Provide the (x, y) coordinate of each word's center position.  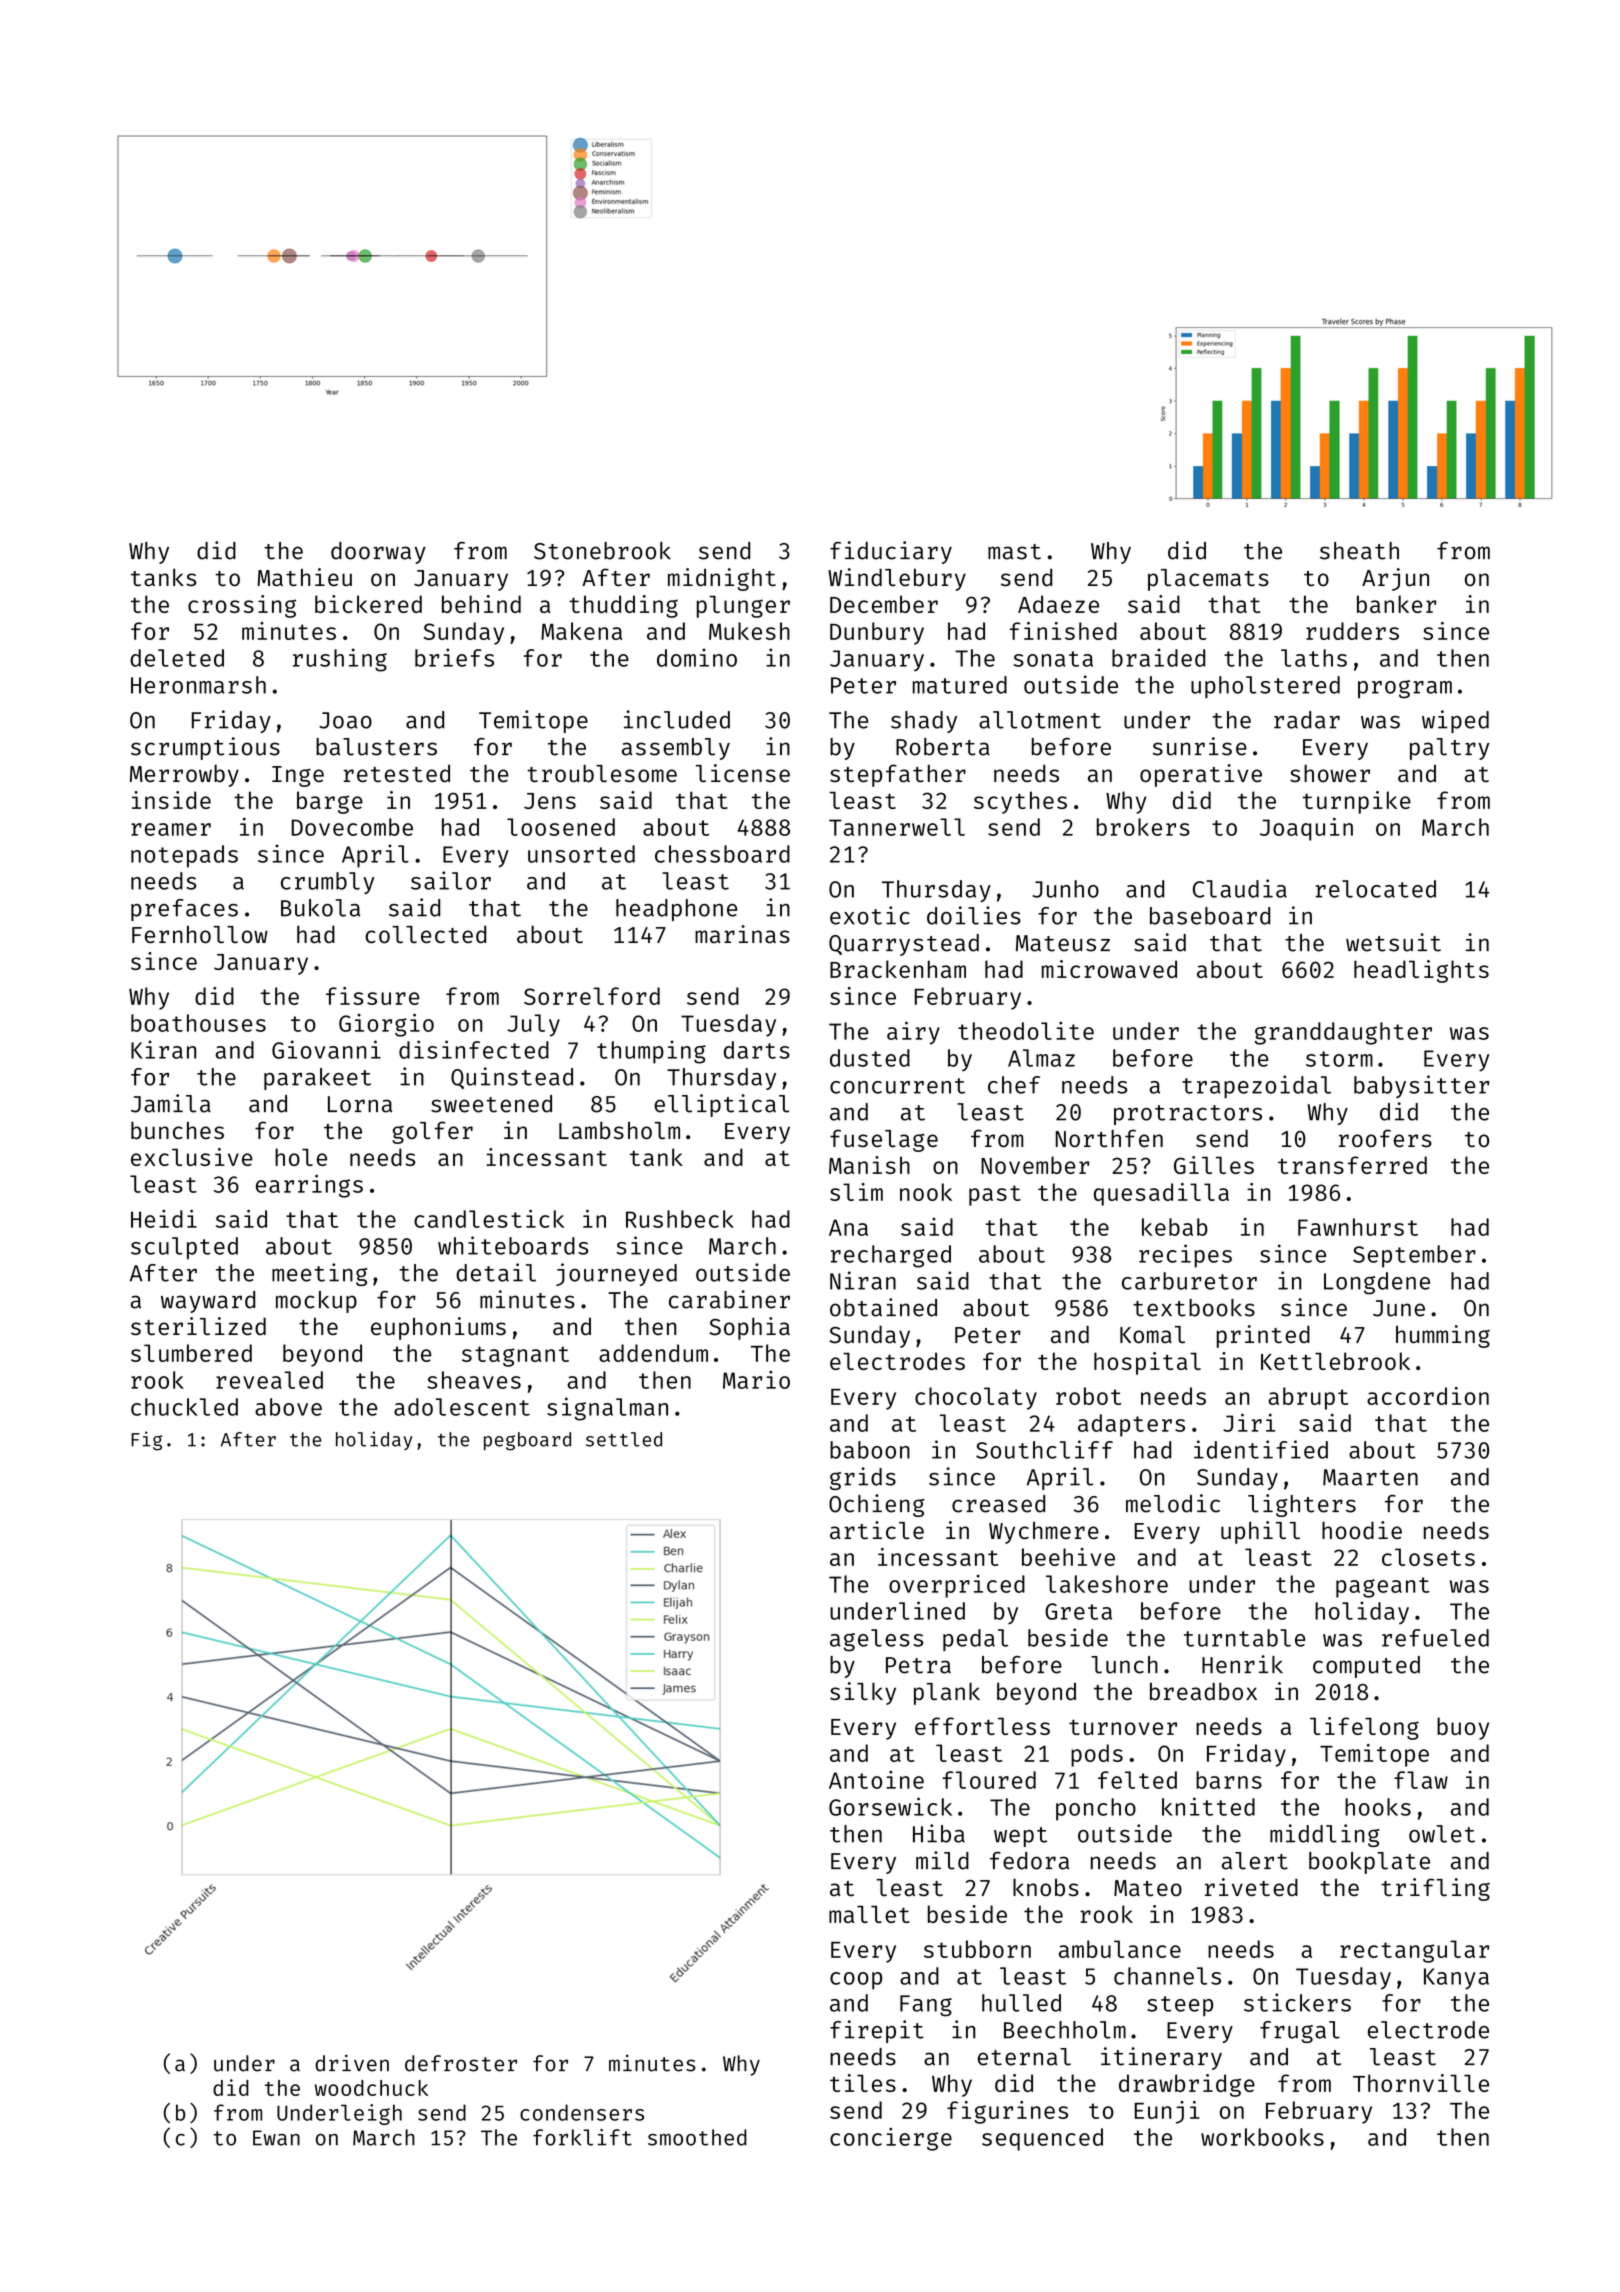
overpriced (957, 1586)
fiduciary (891, 552)
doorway (378, 553)
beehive (1068, 1557)
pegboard (527, 1441)
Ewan (276, 2138)
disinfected (474, 1049)
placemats (1208, 580)
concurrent (897, 1086)
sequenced (1042, 2139)
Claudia (1240, 888)
